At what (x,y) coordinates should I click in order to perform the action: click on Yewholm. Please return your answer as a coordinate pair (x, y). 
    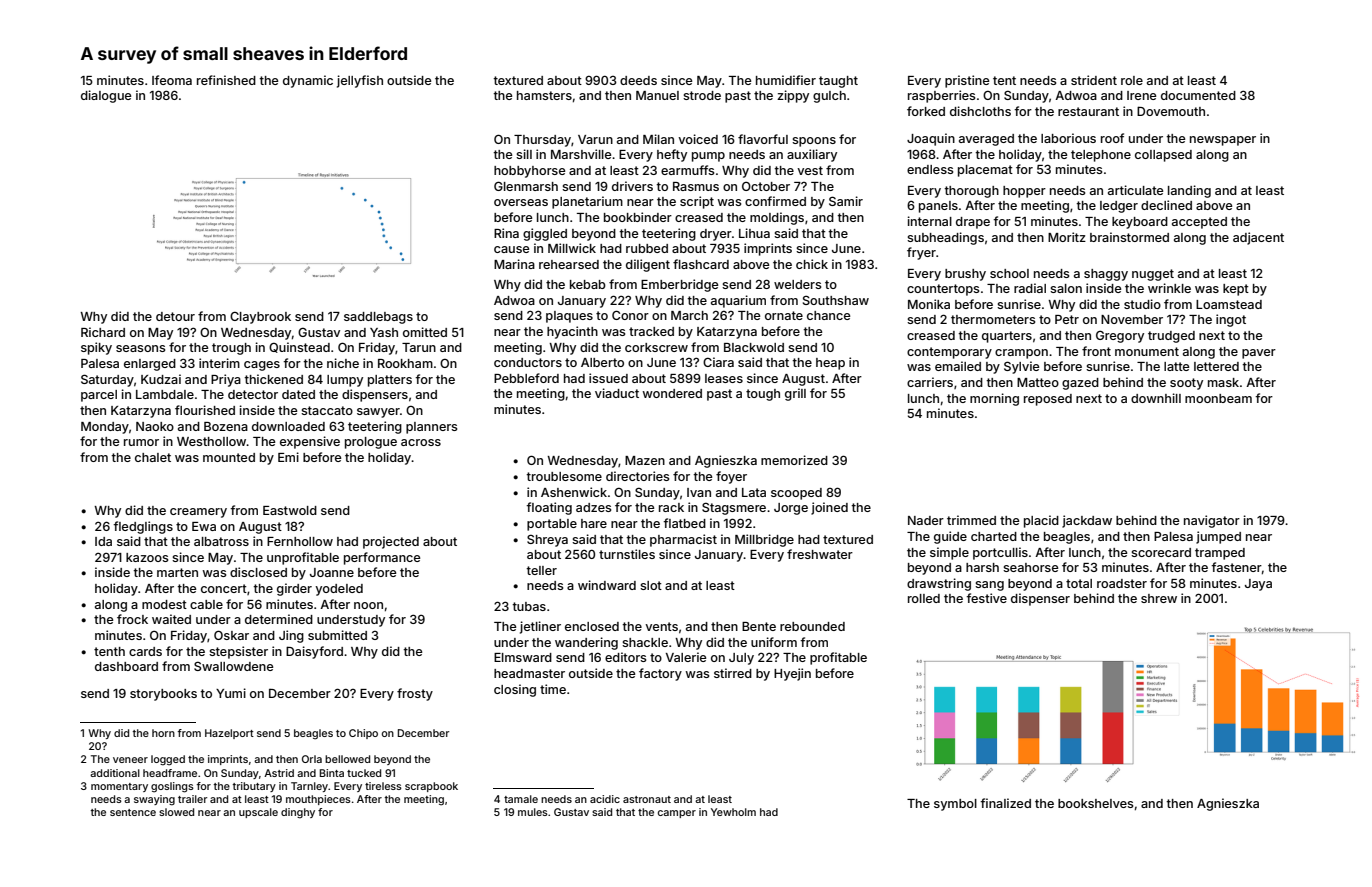
    Looking at the image, I should click on (733, 812).
